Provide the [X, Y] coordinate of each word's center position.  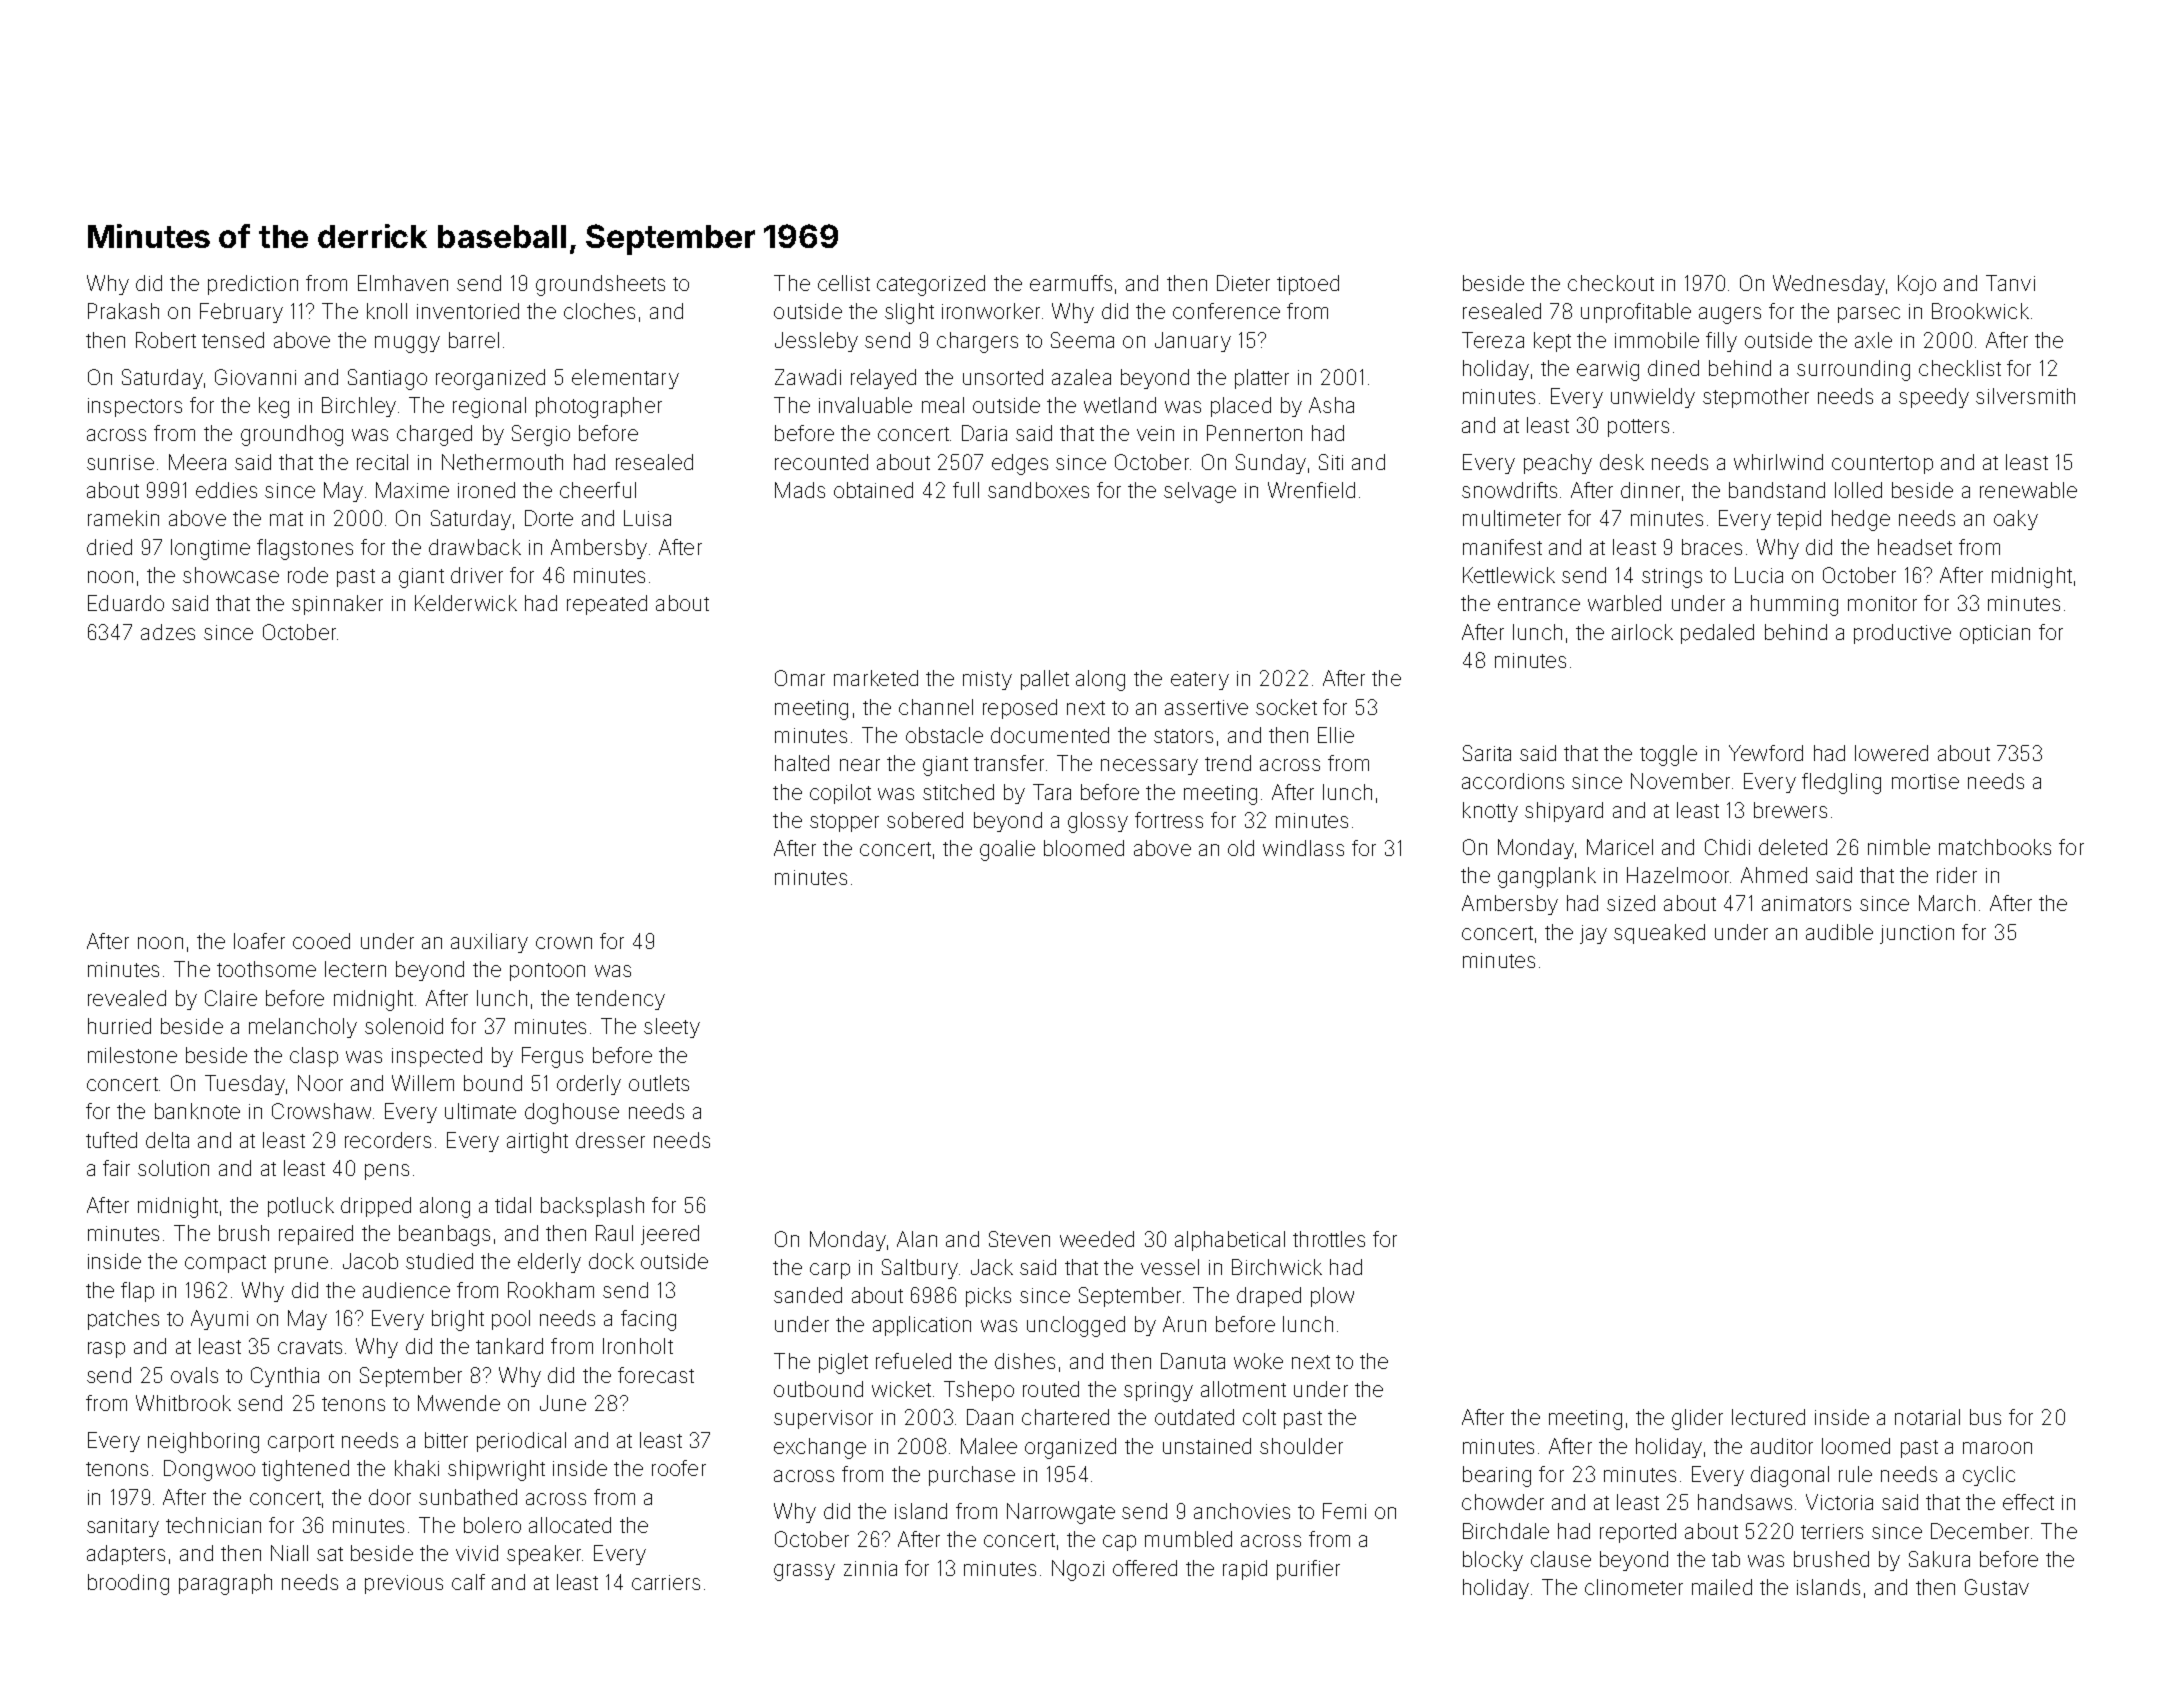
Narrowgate [1061, 1513]
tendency [620, 1000]
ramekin [123, 518]
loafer [259, 941]
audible [1839, 932]
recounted [821, 462]
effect [2028, 1502]
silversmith [2025, 396]
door [390, 1497]
